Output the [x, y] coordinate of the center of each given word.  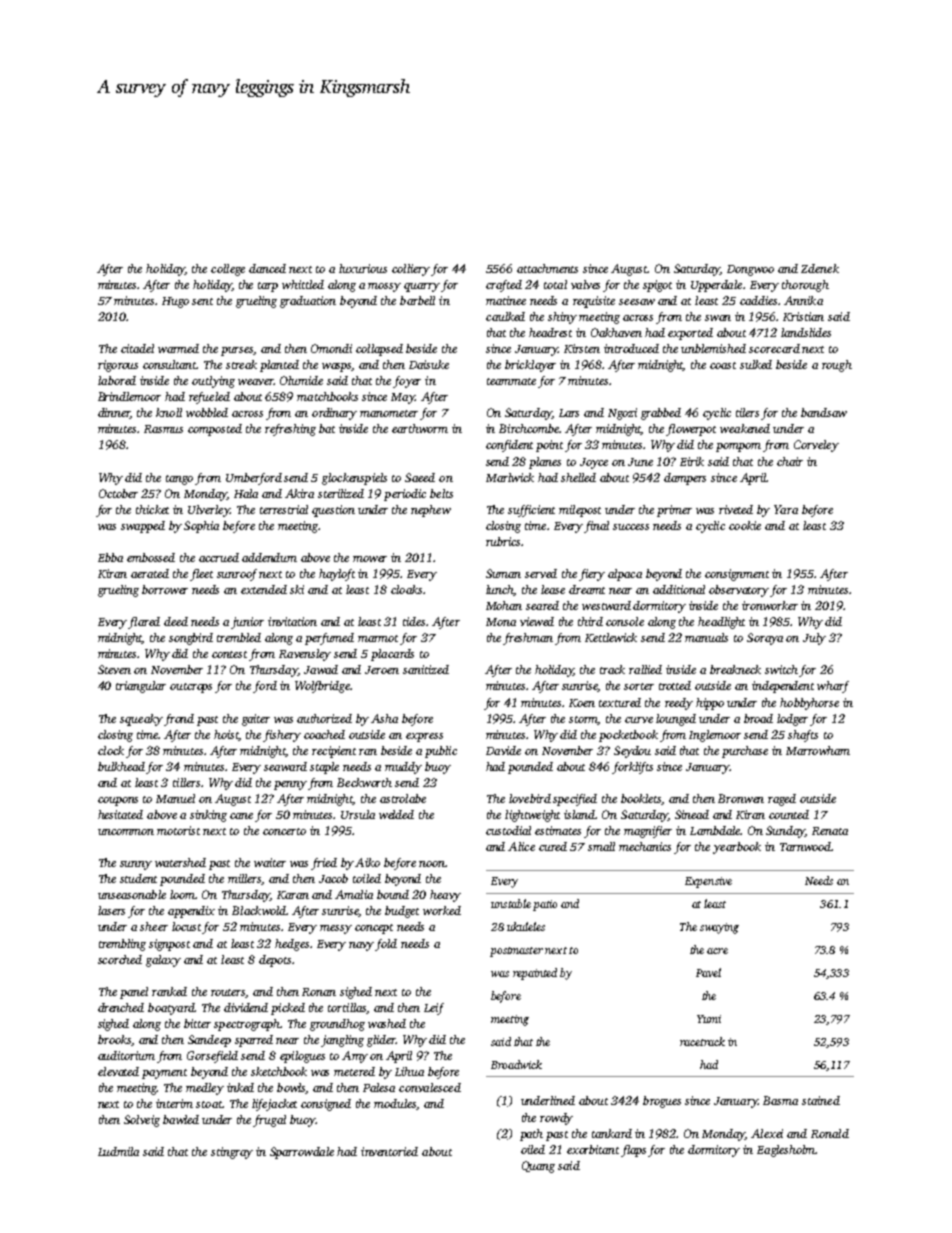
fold [386, 945]
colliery [411, 270]
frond [179, 720]
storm [584, 720]
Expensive [708, 882]
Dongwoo [750, 270]
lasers [111, 910]
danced [267, 268]
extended [264, 589]
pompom [738, 447]
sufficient [531, 511]
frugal [269, 1121]
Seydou [632, 752]
